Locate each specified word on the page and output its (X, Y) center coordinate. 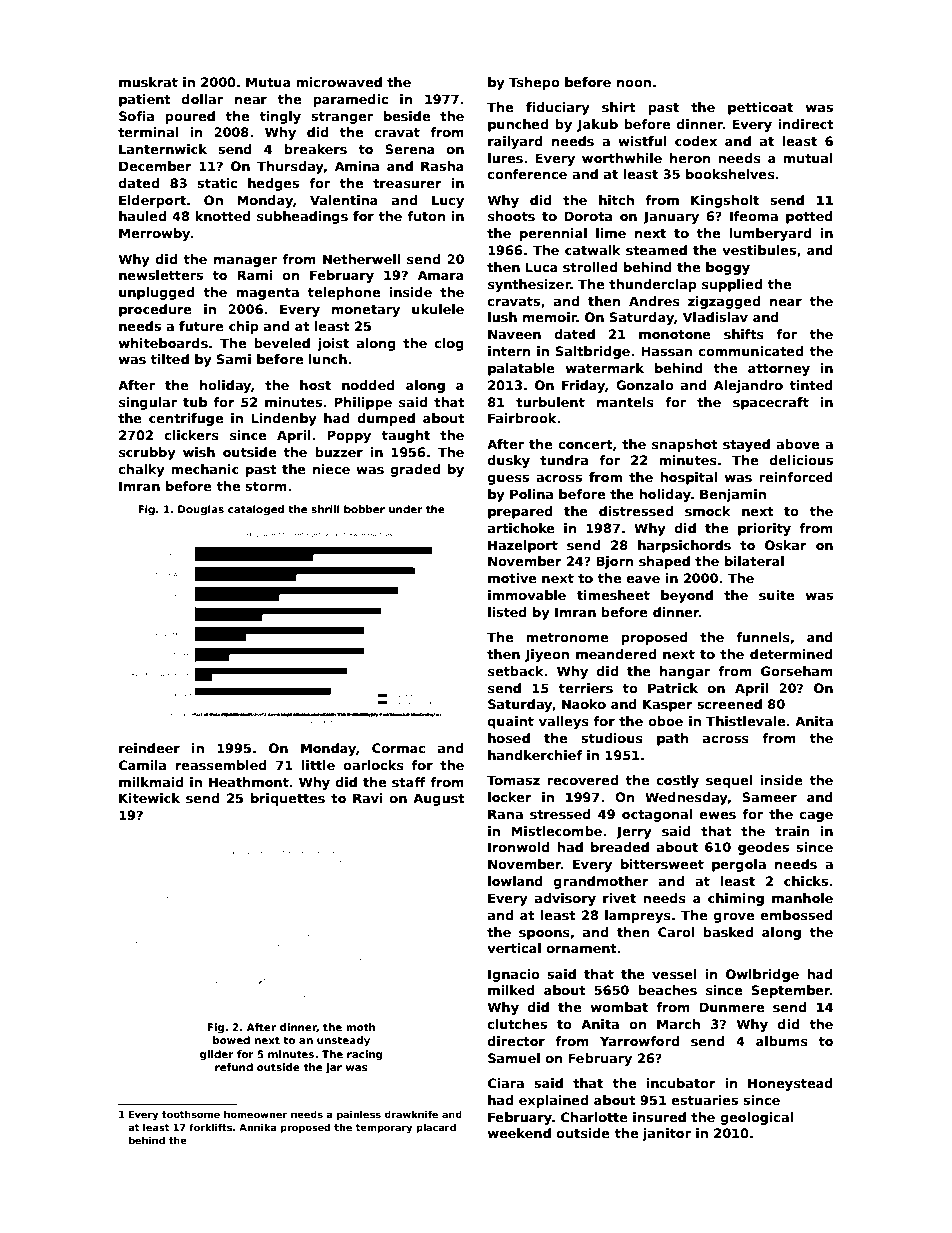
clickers (192, 435)
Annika (257, 1127)
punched (518, 125)
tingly (280, 117)
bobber (364, 509)
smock (708, 511)
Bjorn (614, 562)
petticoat (760, 108)
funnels (763, 637)
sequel (729, 781)
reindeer (149, 748)
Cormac (398, 748)
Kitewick (149, 798)
